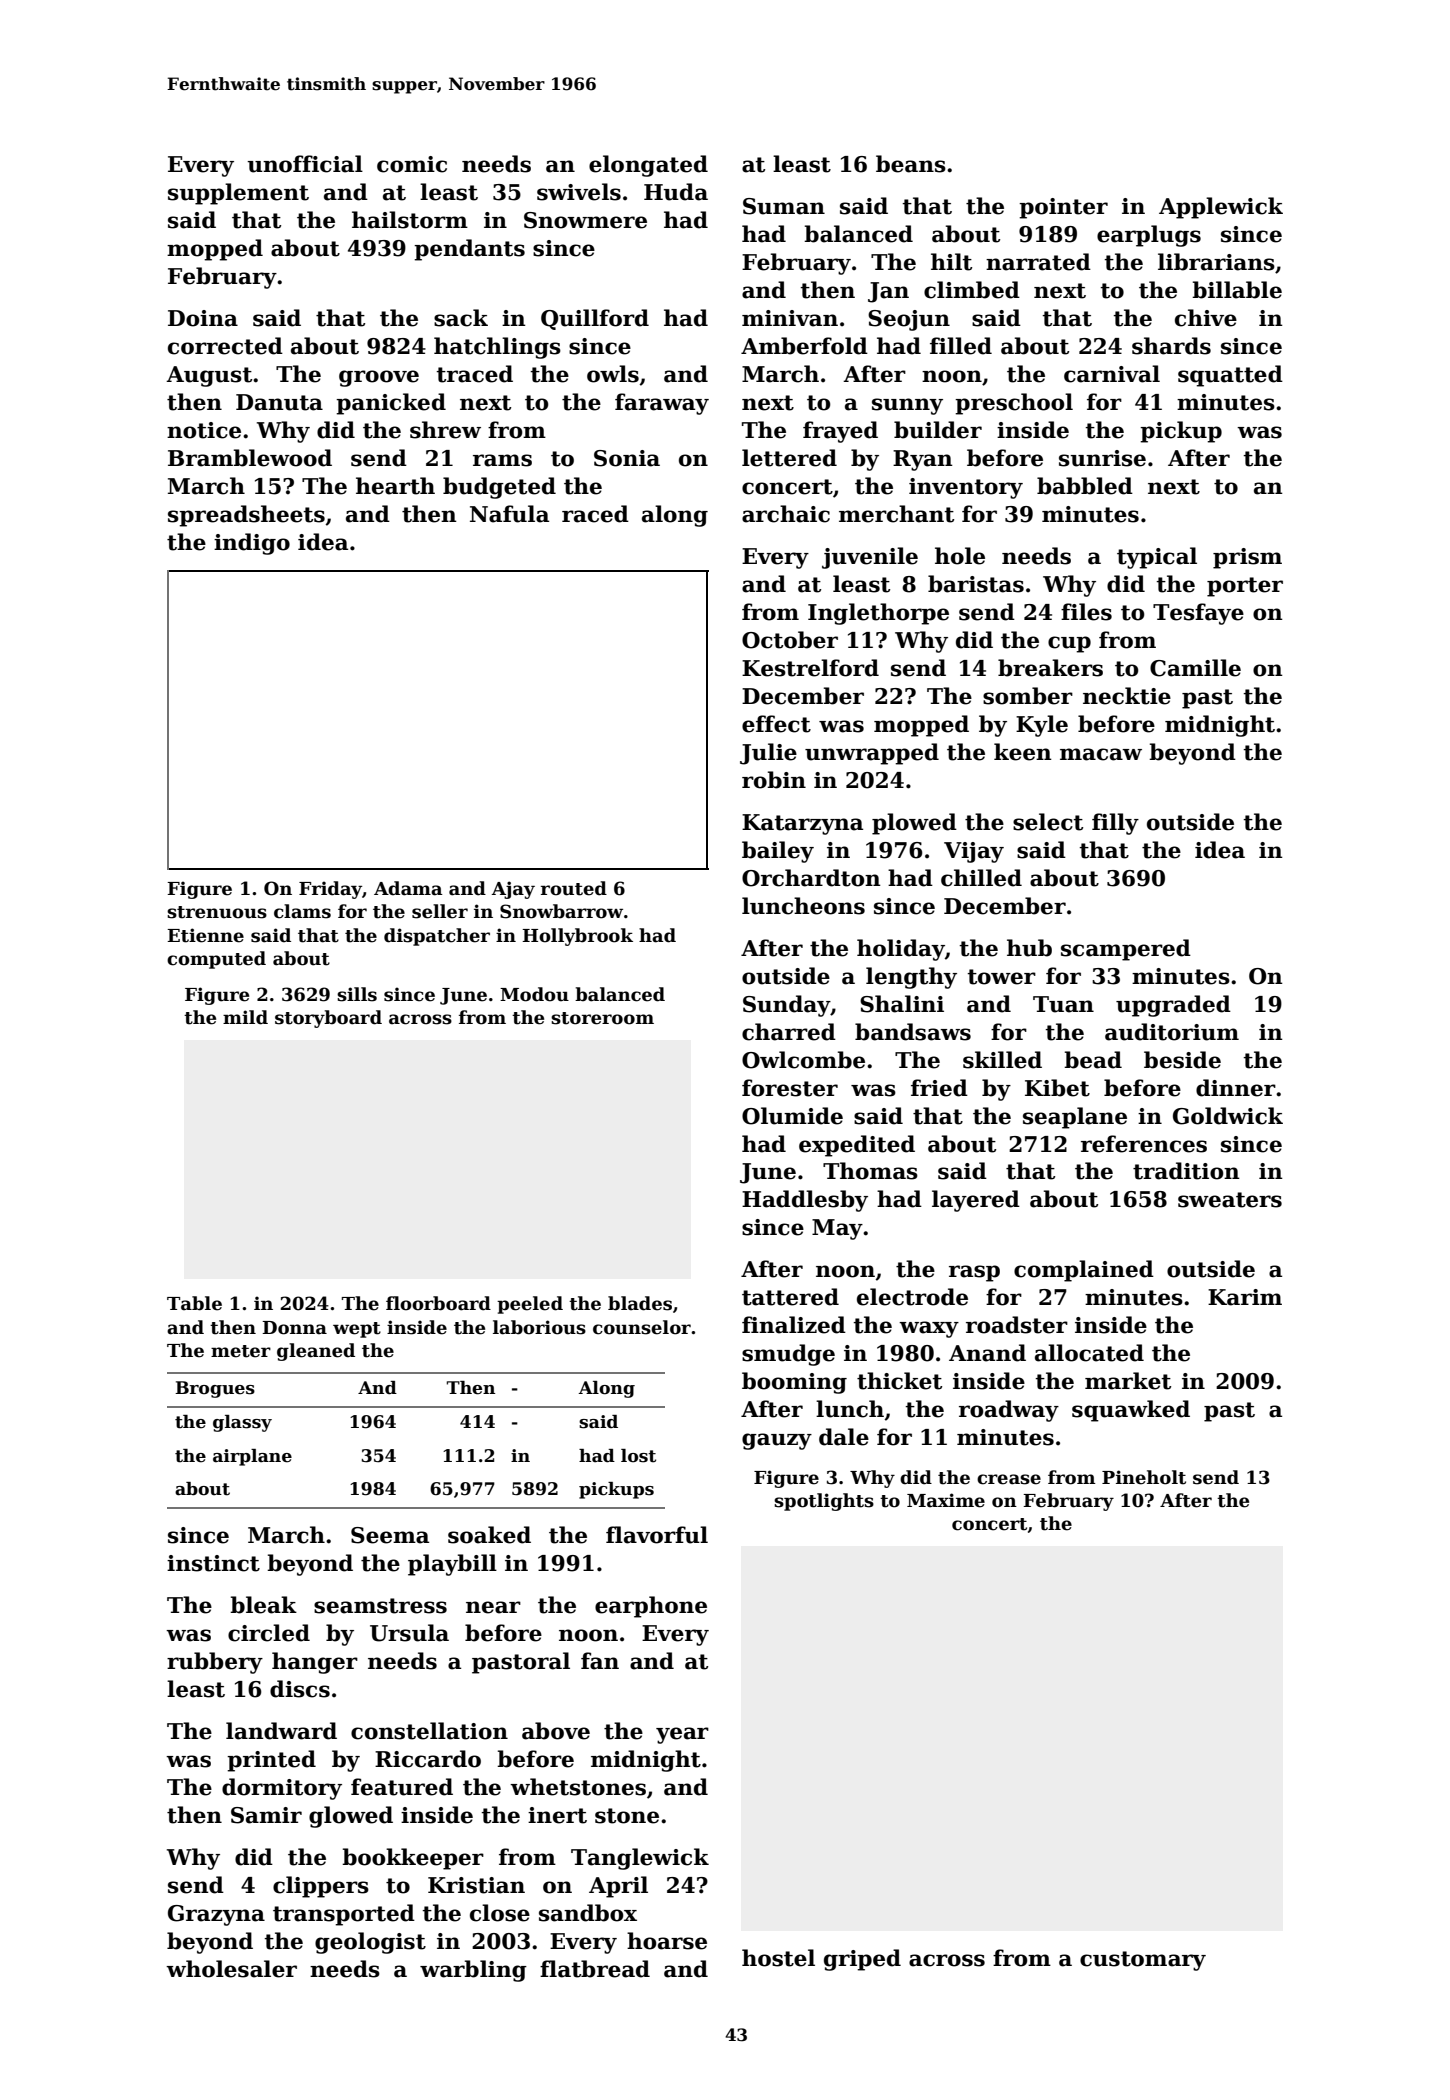  Describe the element at coordinates (602, 1018) in the image. I see `storeroom` at that location.
